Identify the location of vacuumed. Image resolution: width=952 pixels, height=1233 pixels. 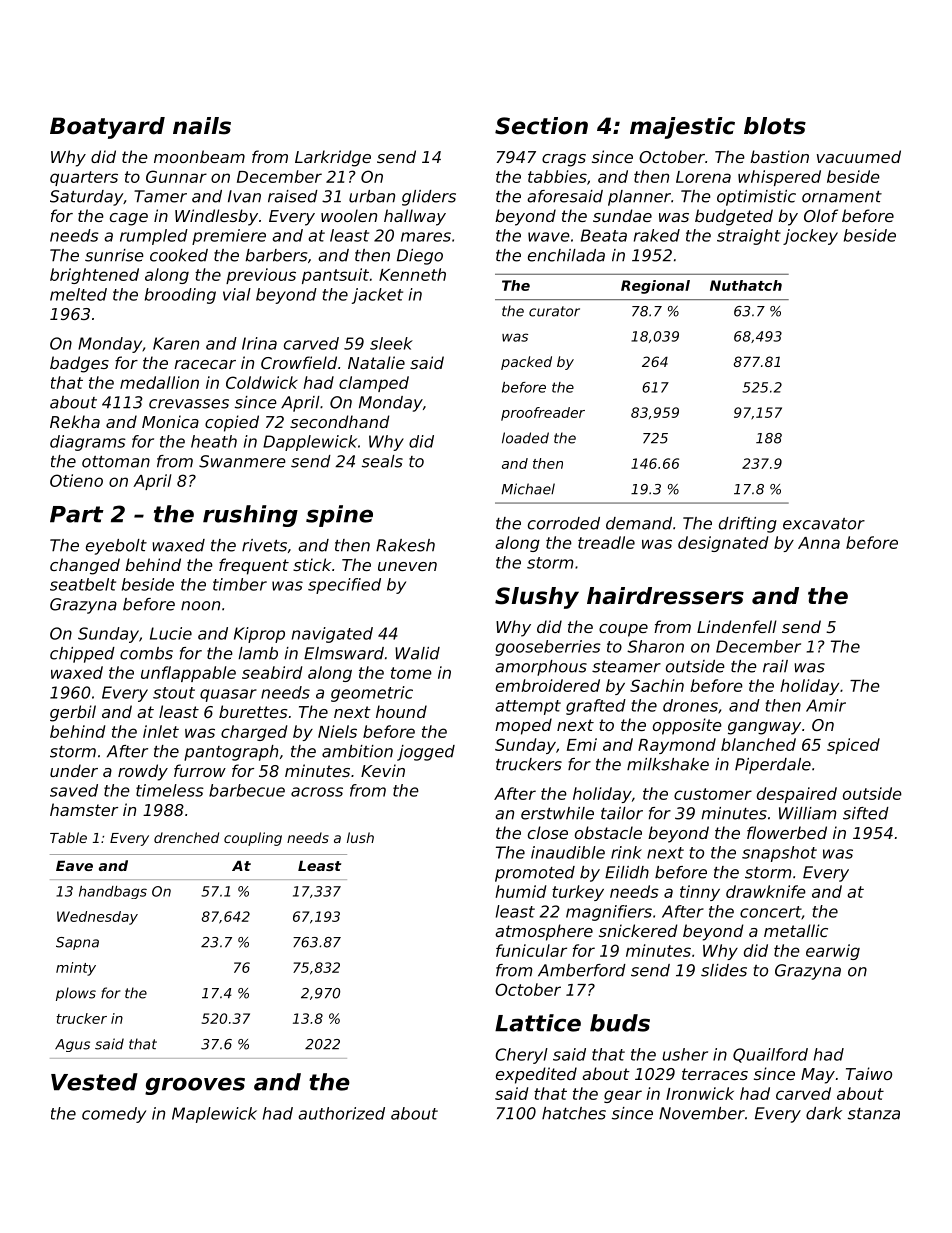
(859, 156).
